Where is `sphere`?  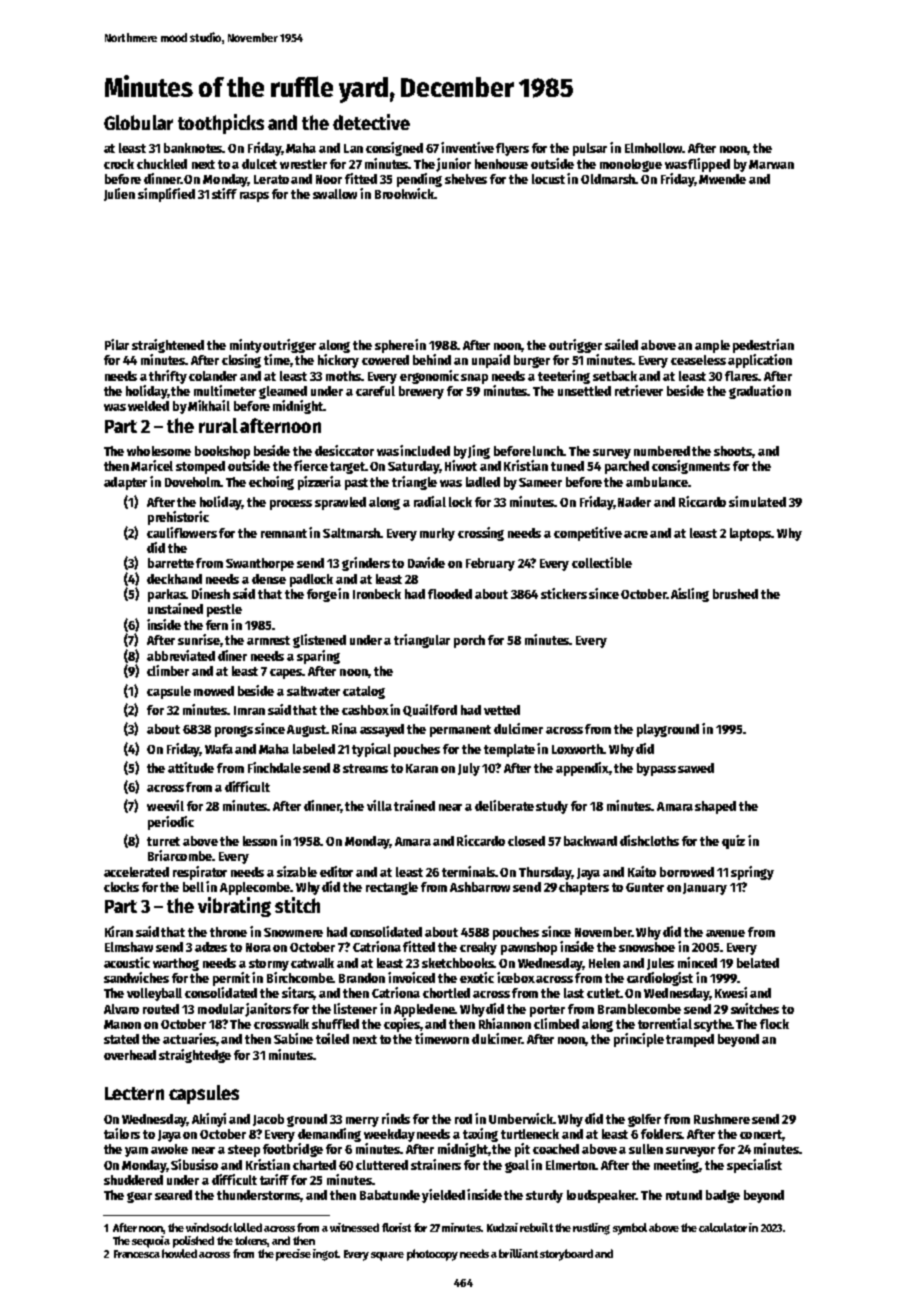 sphere is located at coordinates (394, 346).
